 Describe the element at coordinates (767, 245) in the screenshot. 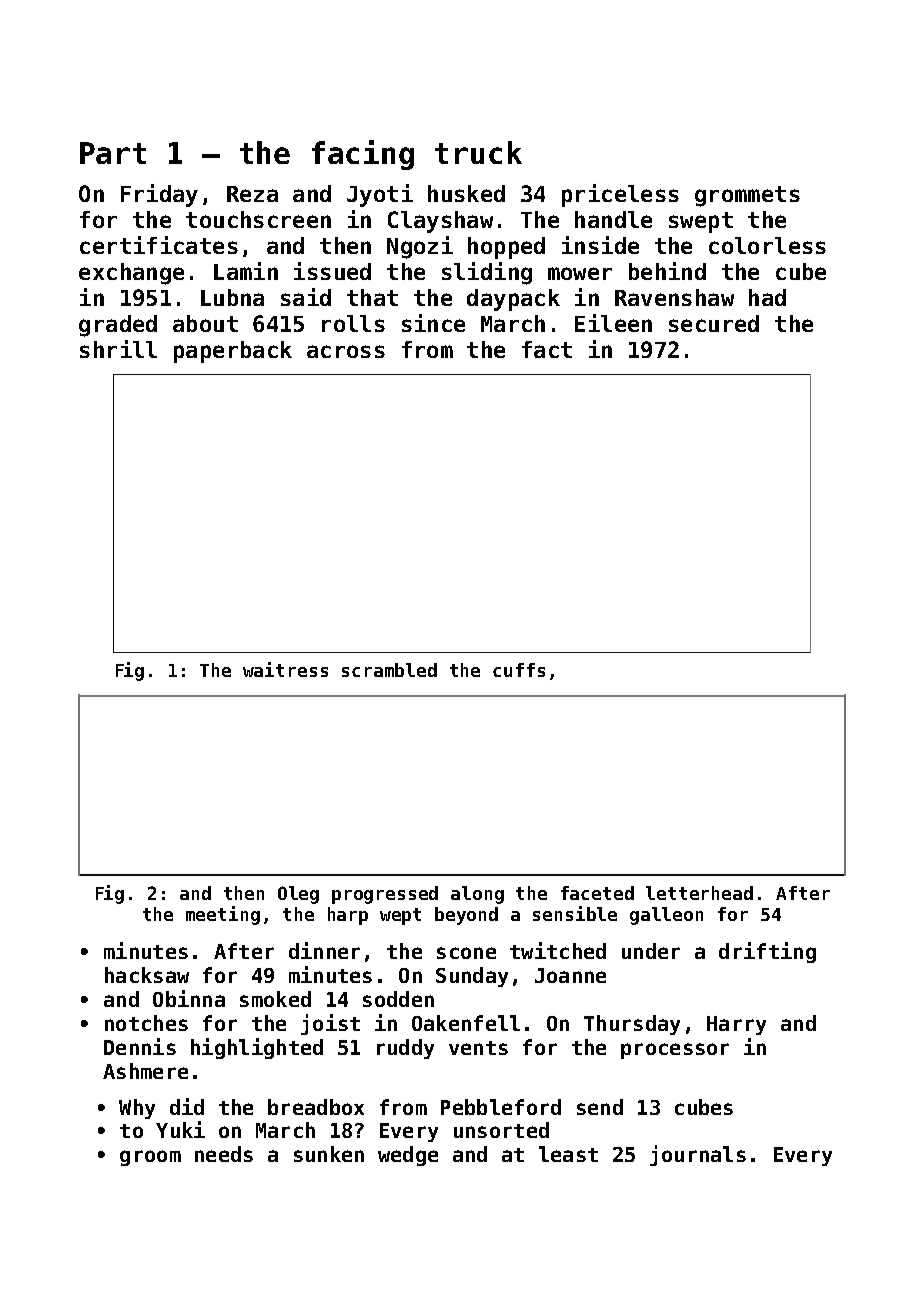

I see `colorless` at that location.
